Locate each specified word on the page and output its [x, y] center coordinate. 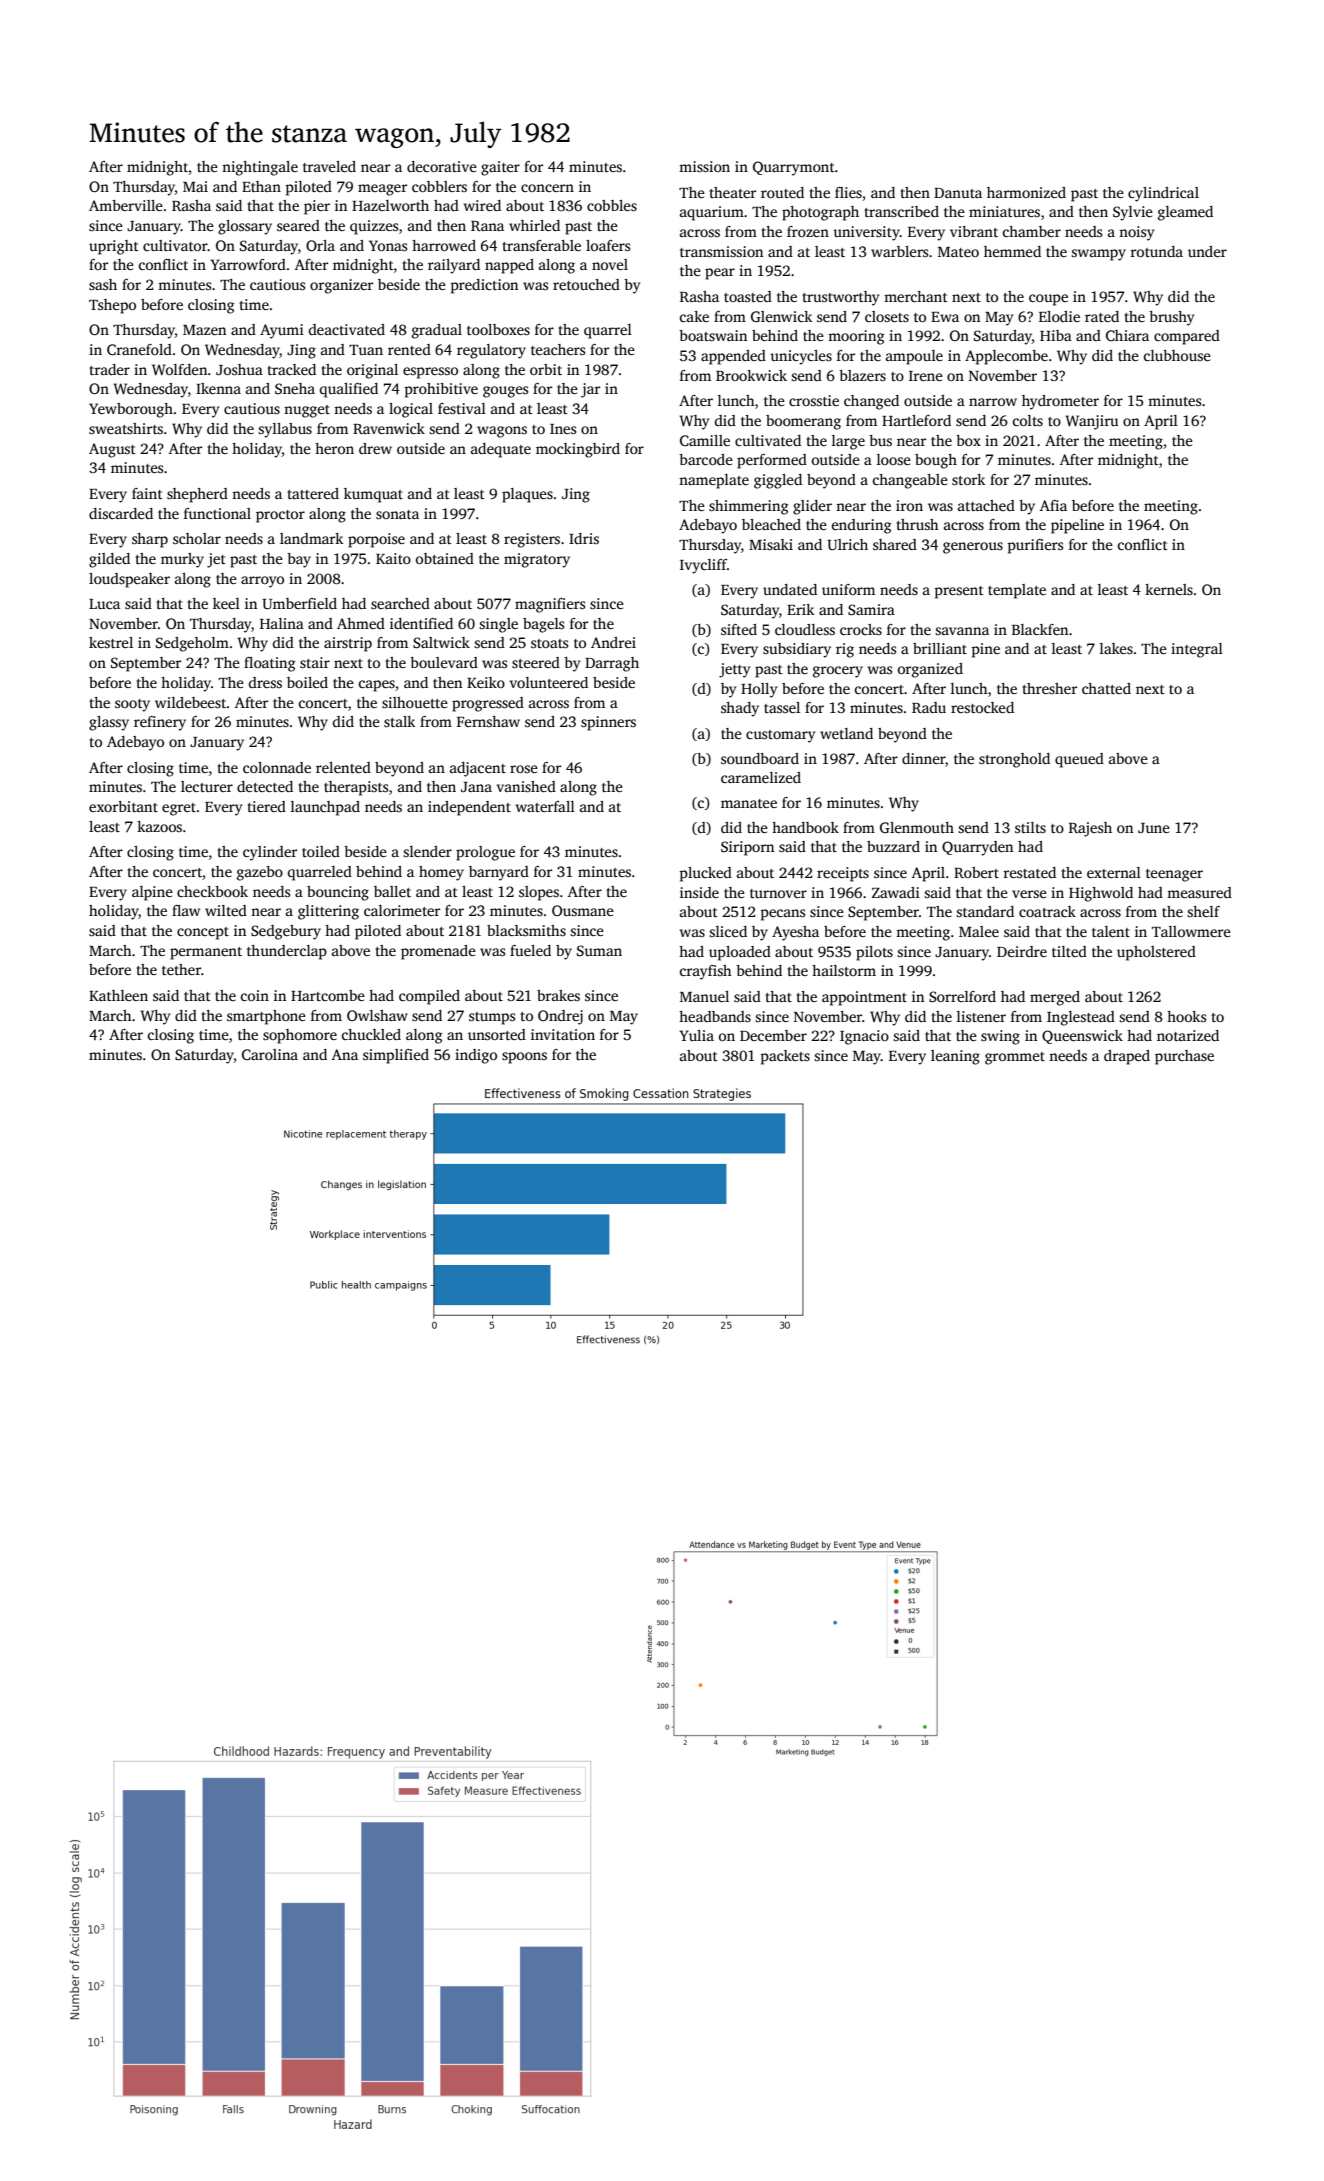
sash [103, 284]
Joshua [239, 369]
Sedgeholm [192, 644]
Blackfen [1040, 629]
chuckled [371, 1034]
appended [733, 357]
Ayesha [795, 933]
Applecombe [1006, 357]
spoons [524, 1058]
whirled [534, 225]
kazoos [159, 826]
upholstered [1156, 953]
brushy [1171, 318]
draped [1127, 1057]
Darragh [612, 664]
